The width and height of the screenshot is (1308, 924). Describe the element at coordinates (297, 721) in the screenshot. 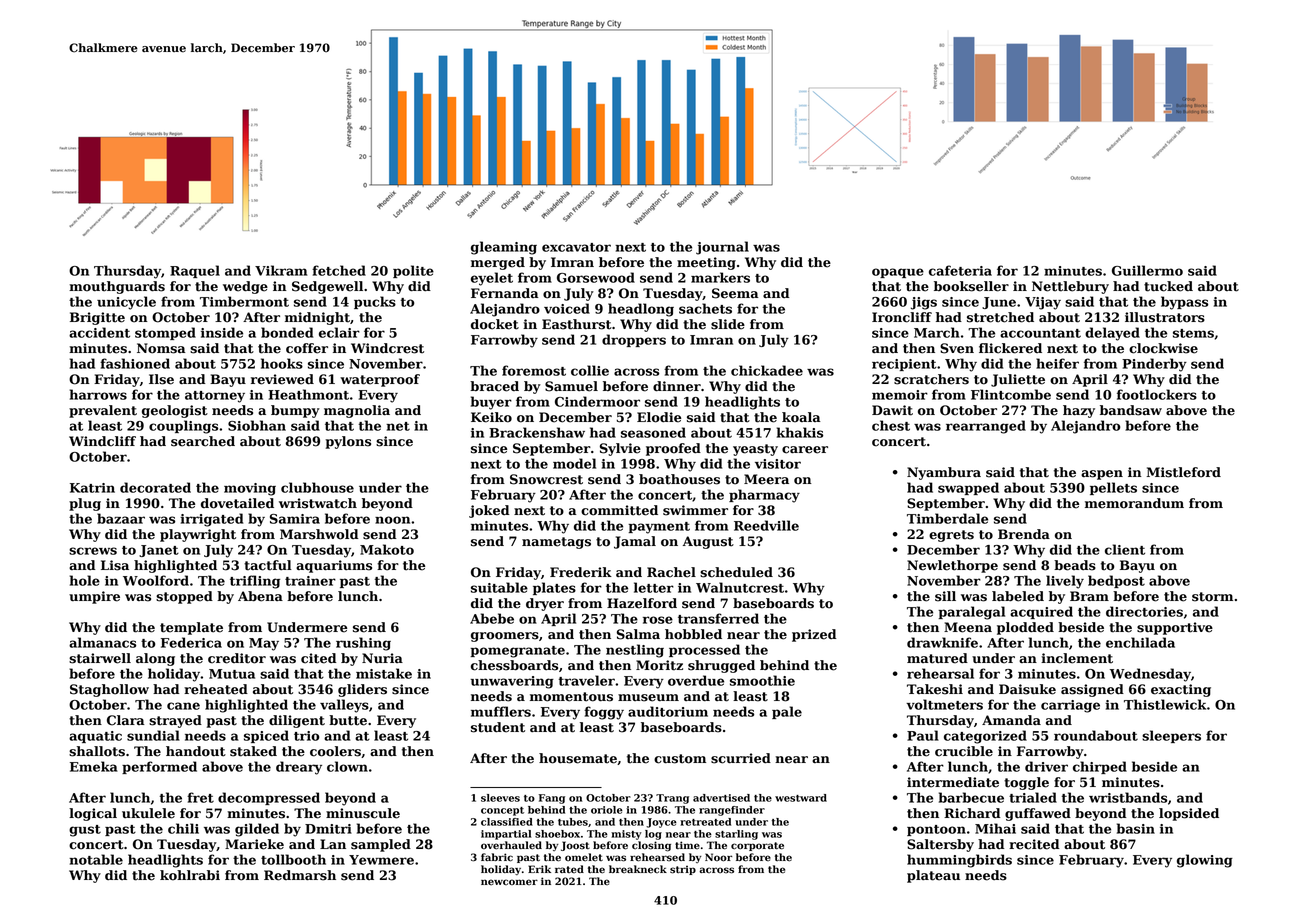

I see `diligent` at that location.
